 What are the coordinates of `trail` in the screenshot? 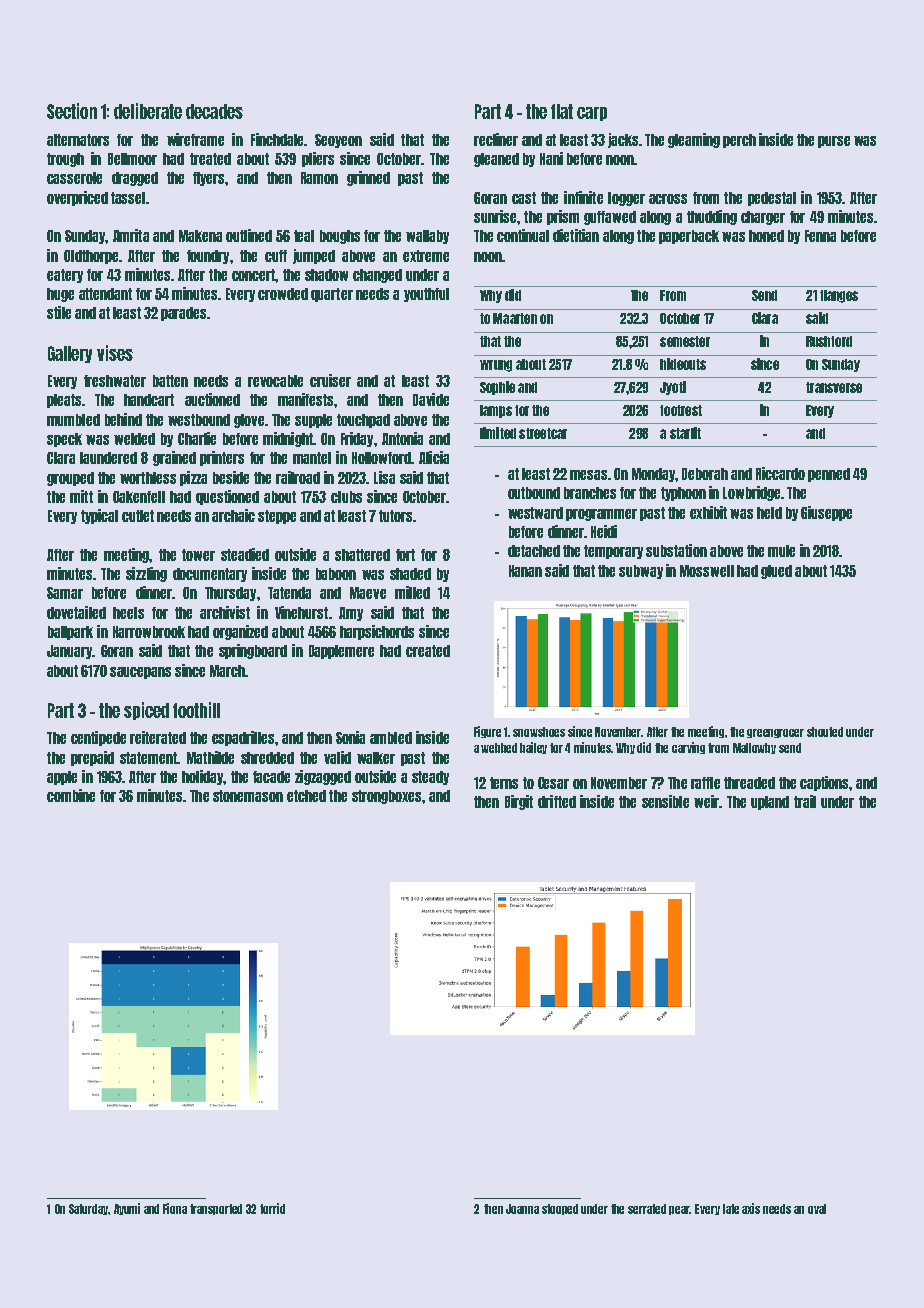 It's located at (805, 801).
